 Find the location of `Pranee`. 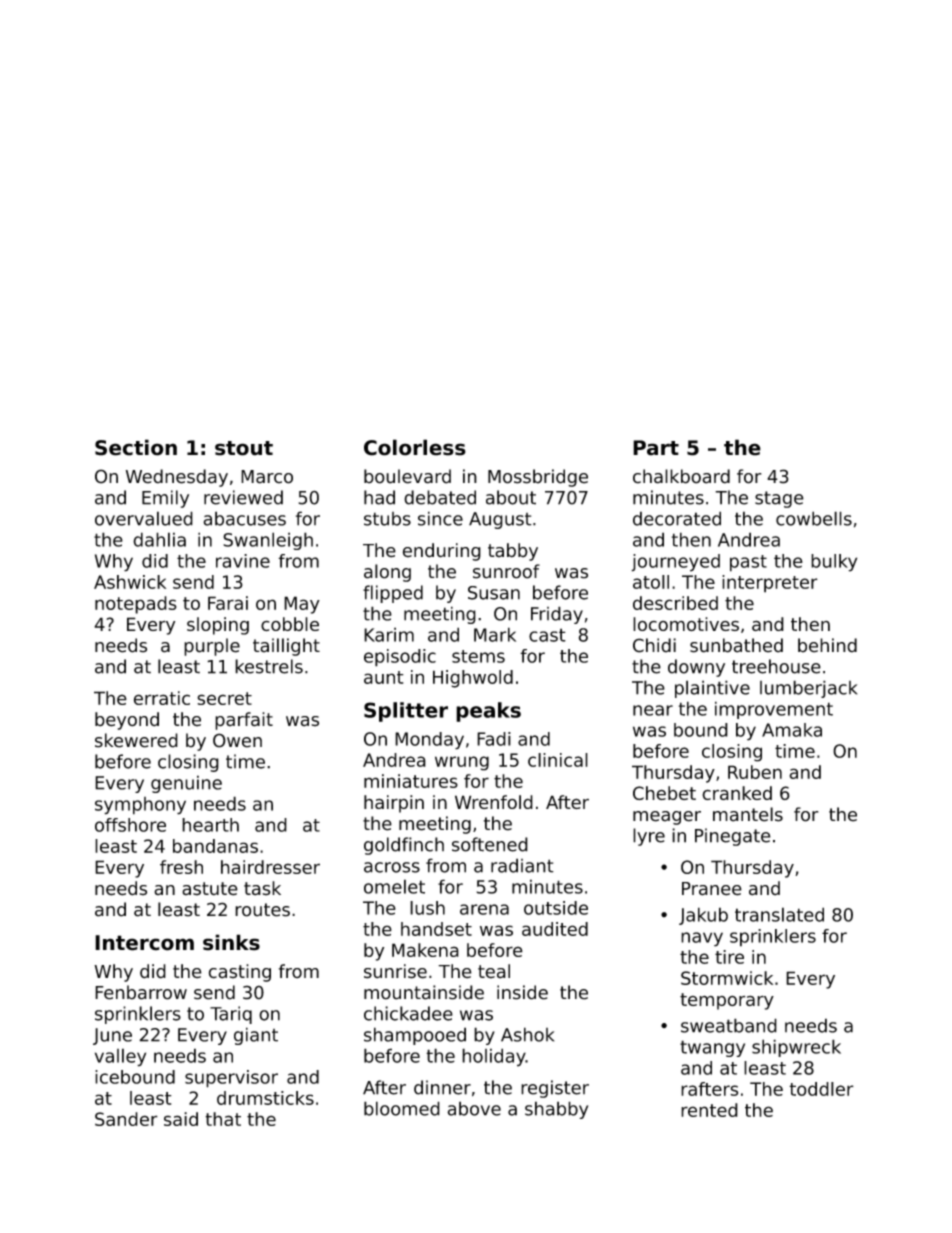

Pranee is located at coordinates (712, 889).
